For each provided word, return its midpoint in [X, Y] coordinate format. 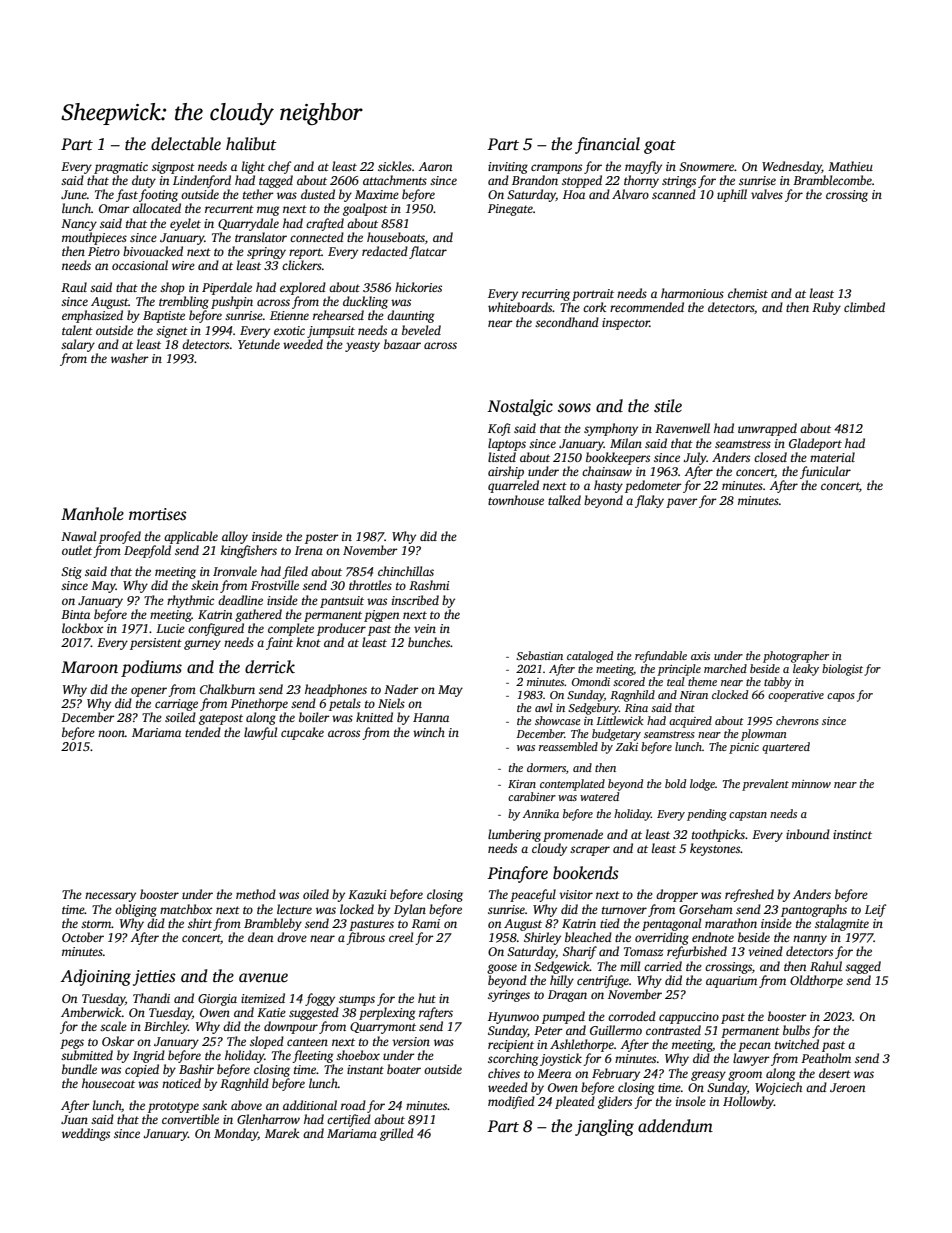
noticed [181, 1083]
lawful [260, 733]
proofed [120, 537]
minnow [811, 784]
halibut [251, 144]
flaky [649, 501]
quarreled [513, 486]
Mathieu [850, 166]
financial [607, 145]
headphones [336, 690]
